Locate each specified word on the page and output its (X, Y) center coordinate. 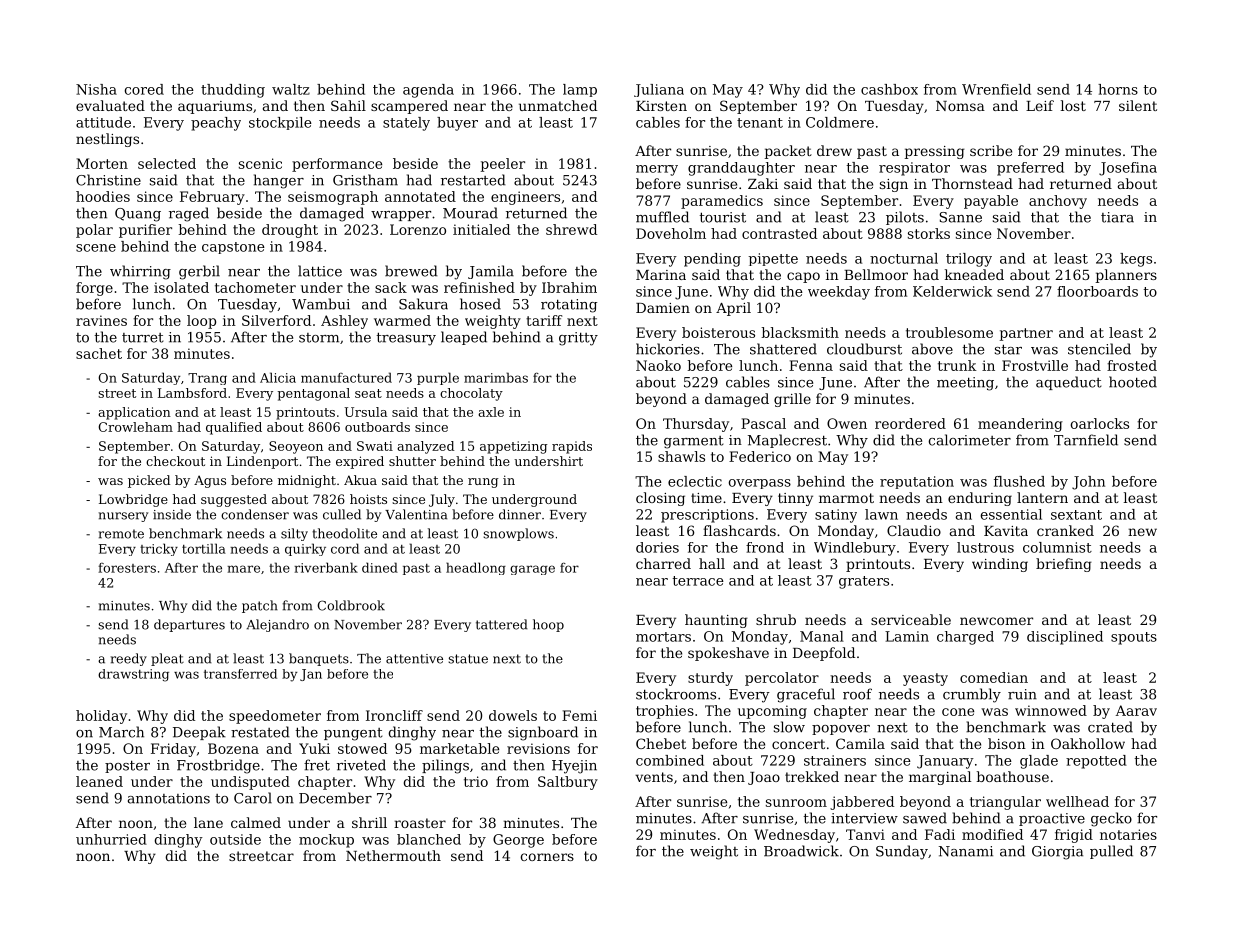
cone (958, 712)
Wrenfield (996, 89)
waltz (291, 89)
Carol (253, 798)
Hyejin (574, 767)
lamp (580, 90)
